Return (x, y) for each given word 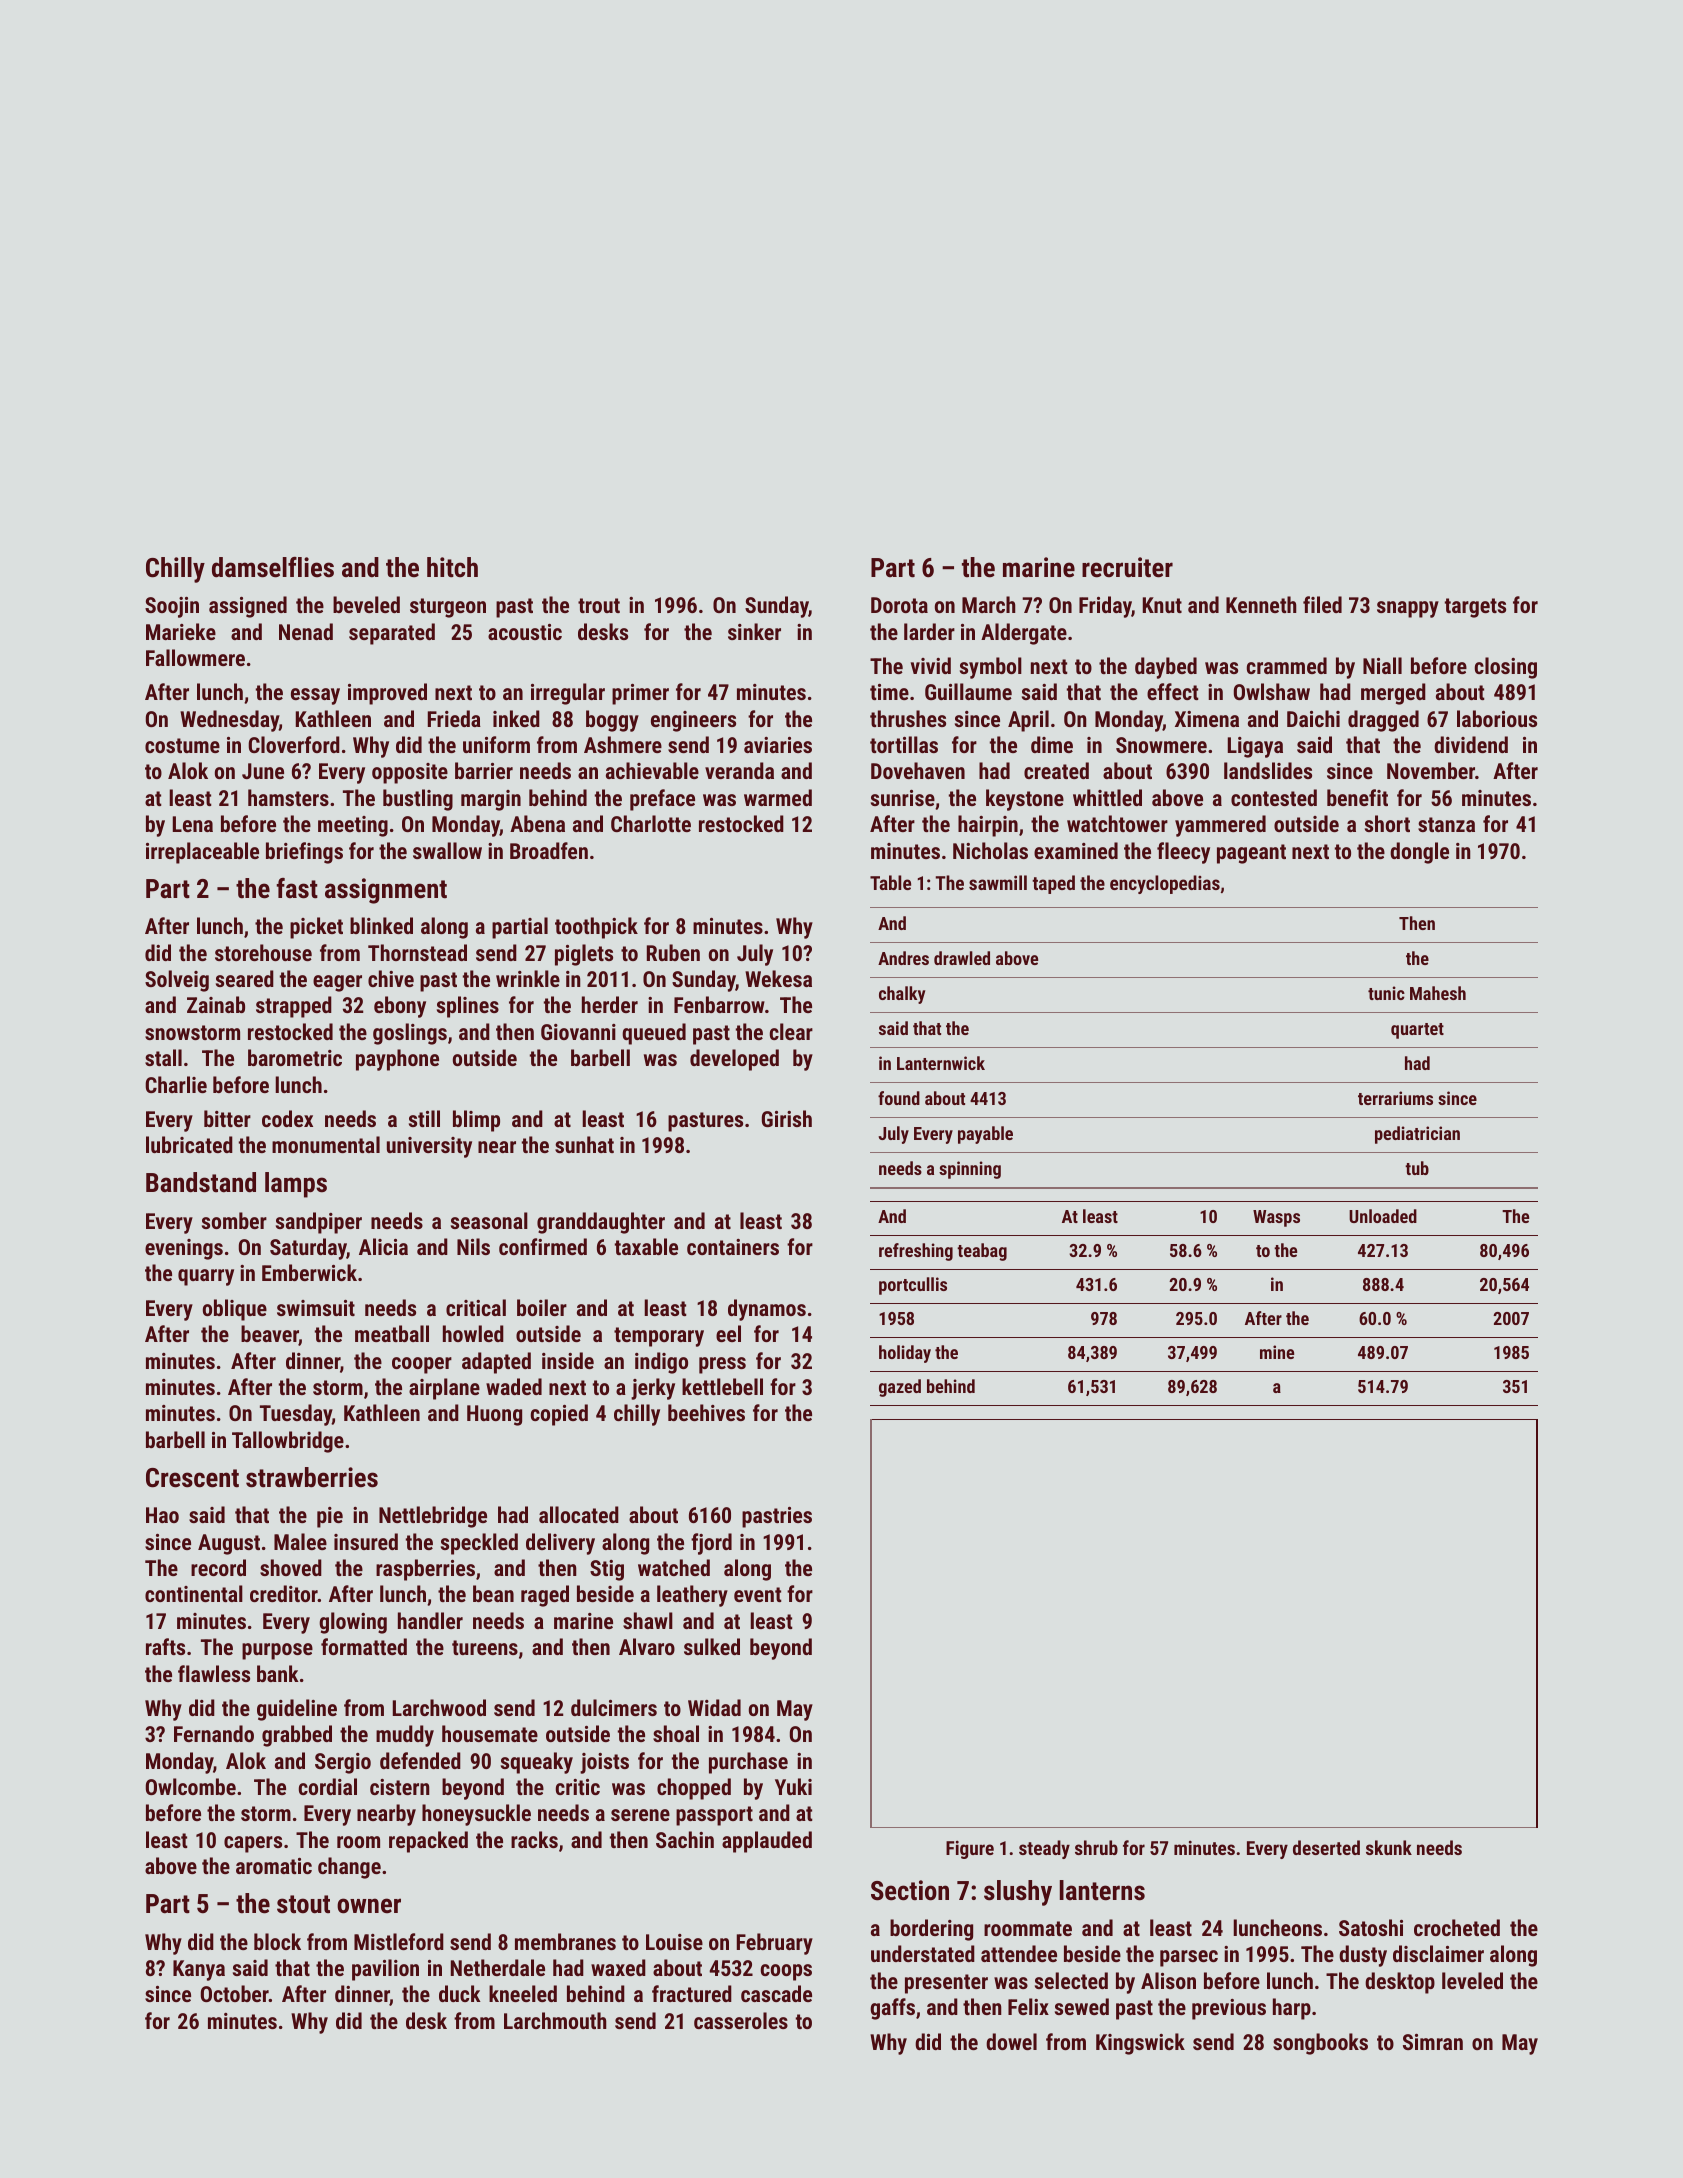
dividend (1471, 744)
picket (316, 928)
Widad (714, 1707)
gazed (900, 1388)
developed (734, 1060)
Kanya (199, 1970)
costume (182, 745)
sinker (754, 631)
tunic (1386, 993)
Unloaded (1383, 1216)
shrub (1096, 1847)
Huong (494, 1415)
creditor (284, 1593)
